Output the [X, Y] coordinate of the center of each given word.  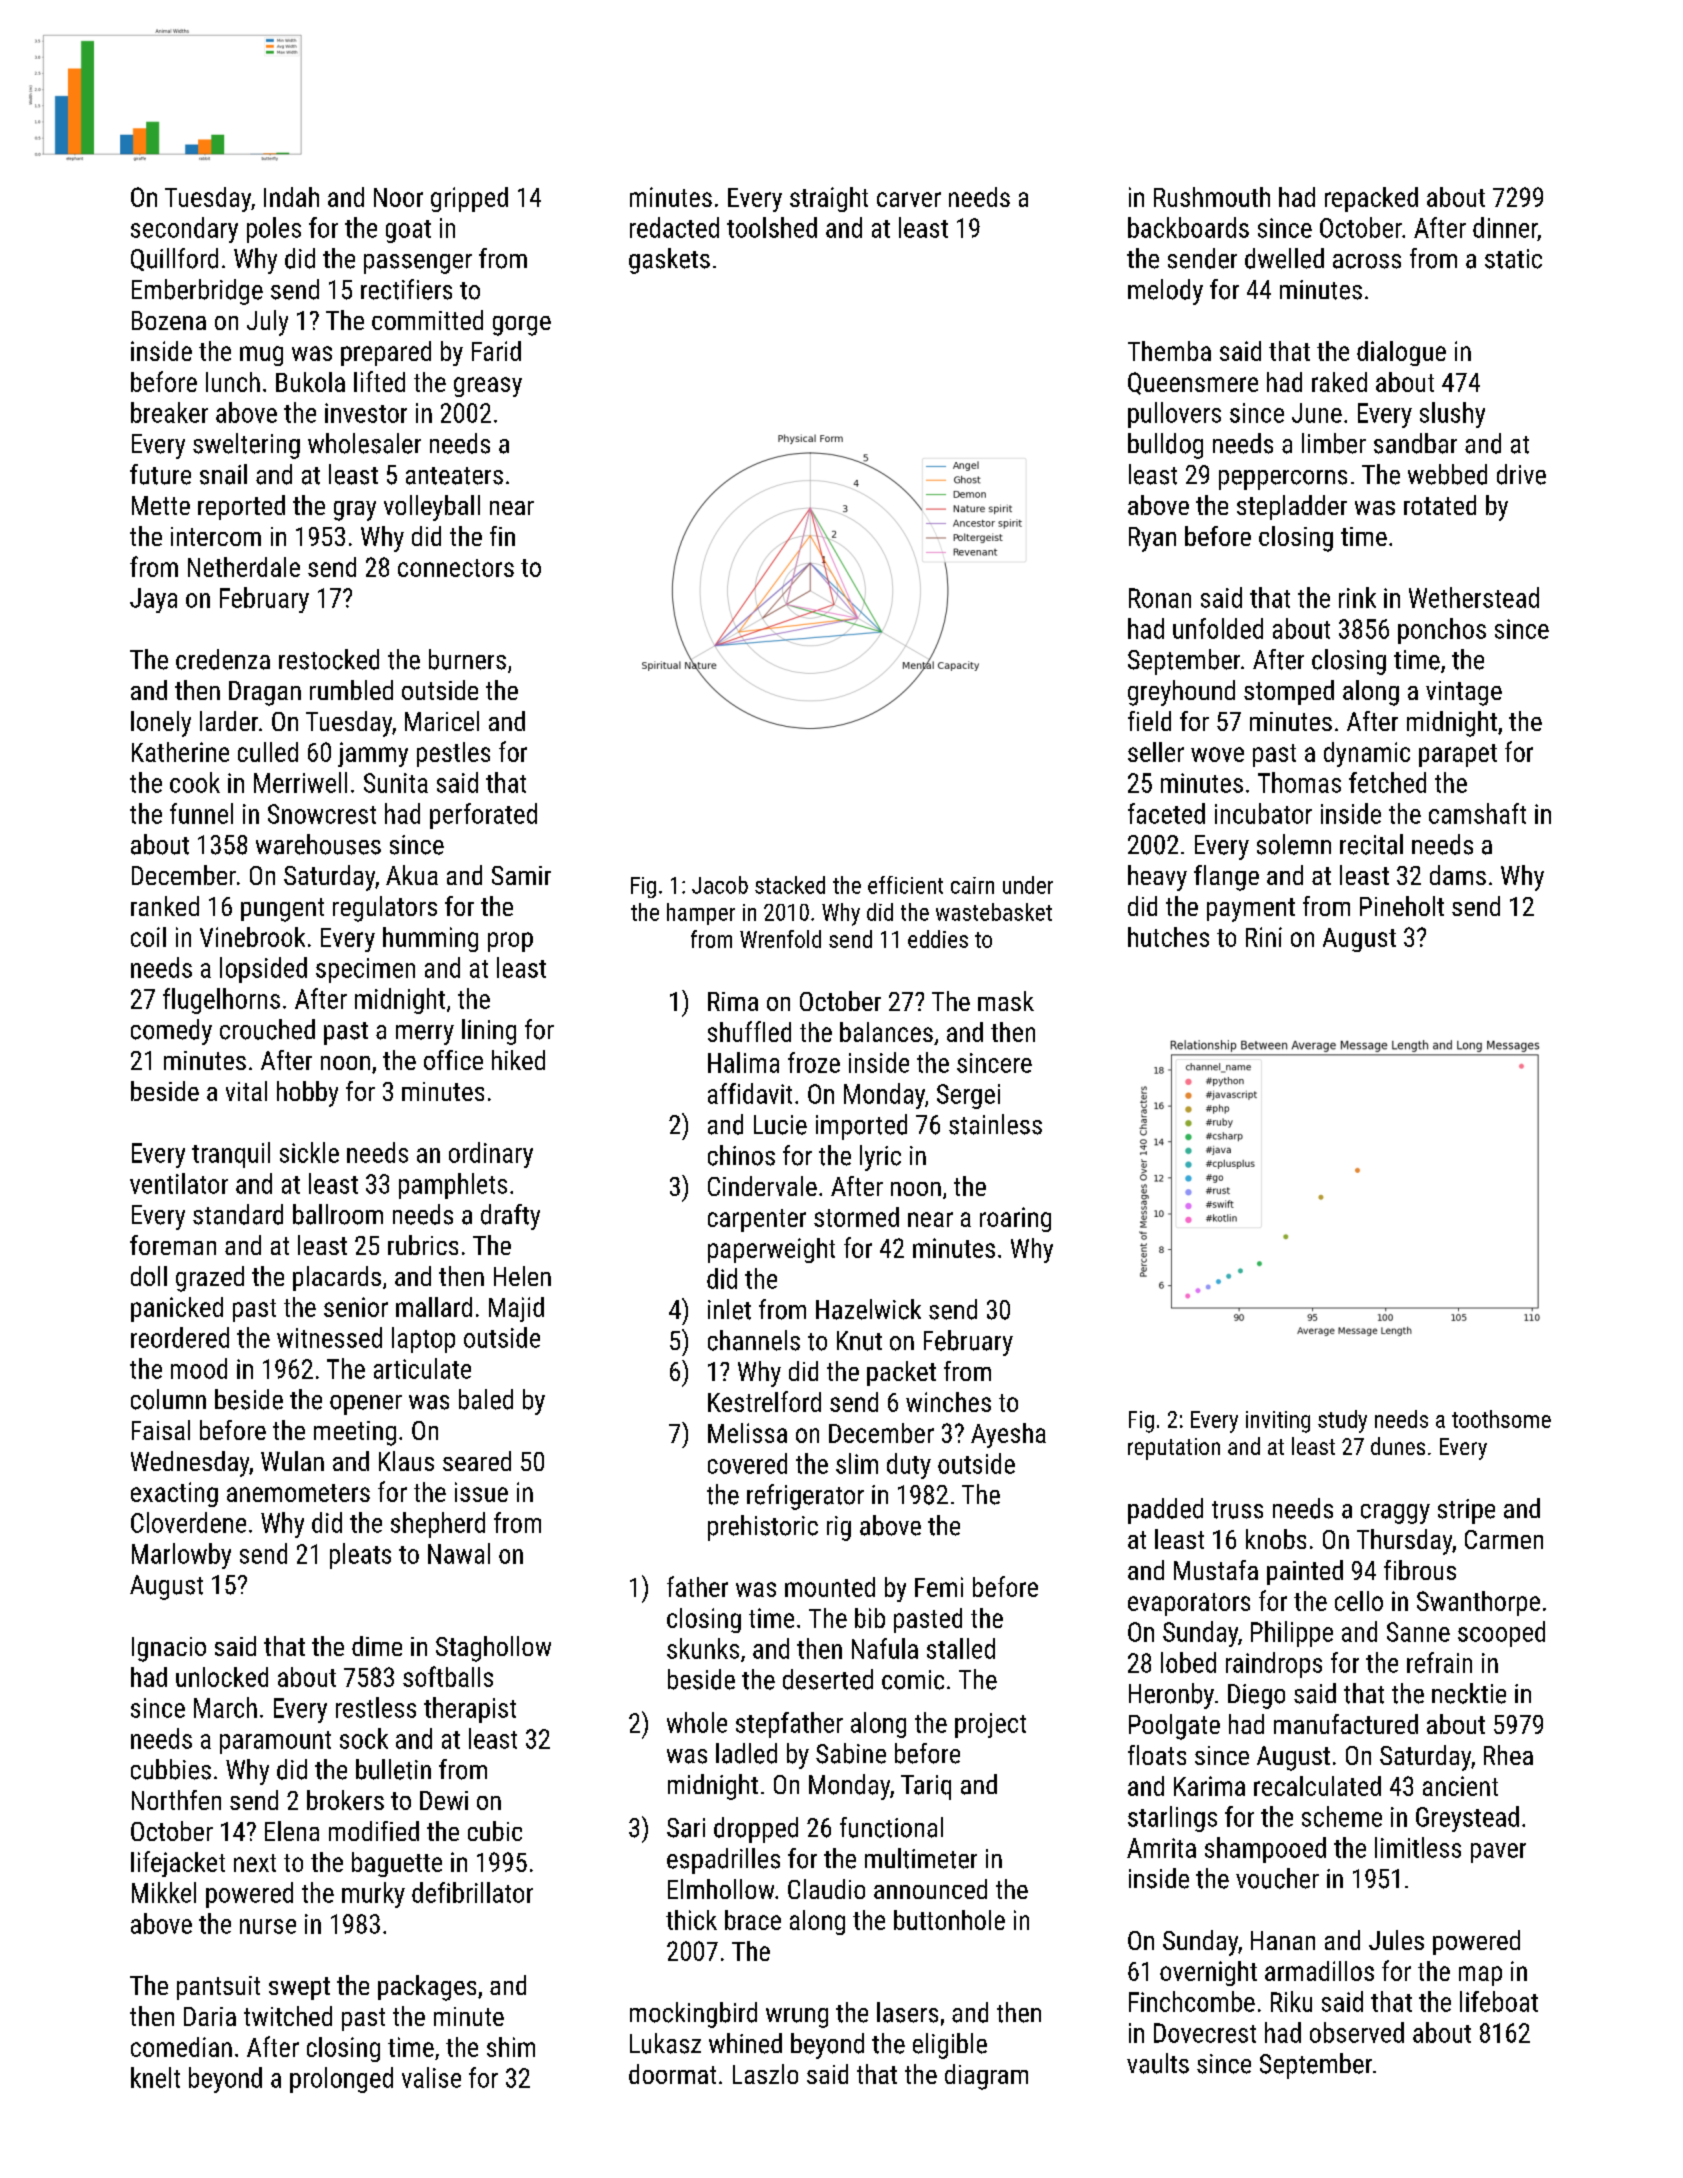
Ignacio [169, 1649]
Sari [686, 1828]
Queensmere [1193, 383]
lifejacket [178, 1864]
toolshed [772, 227]
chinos [741, 1155]
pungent [282, 910]
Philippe [1292, 1634]
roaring [1015, 1219]
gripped [469, 199]
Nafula [885, 1648]
